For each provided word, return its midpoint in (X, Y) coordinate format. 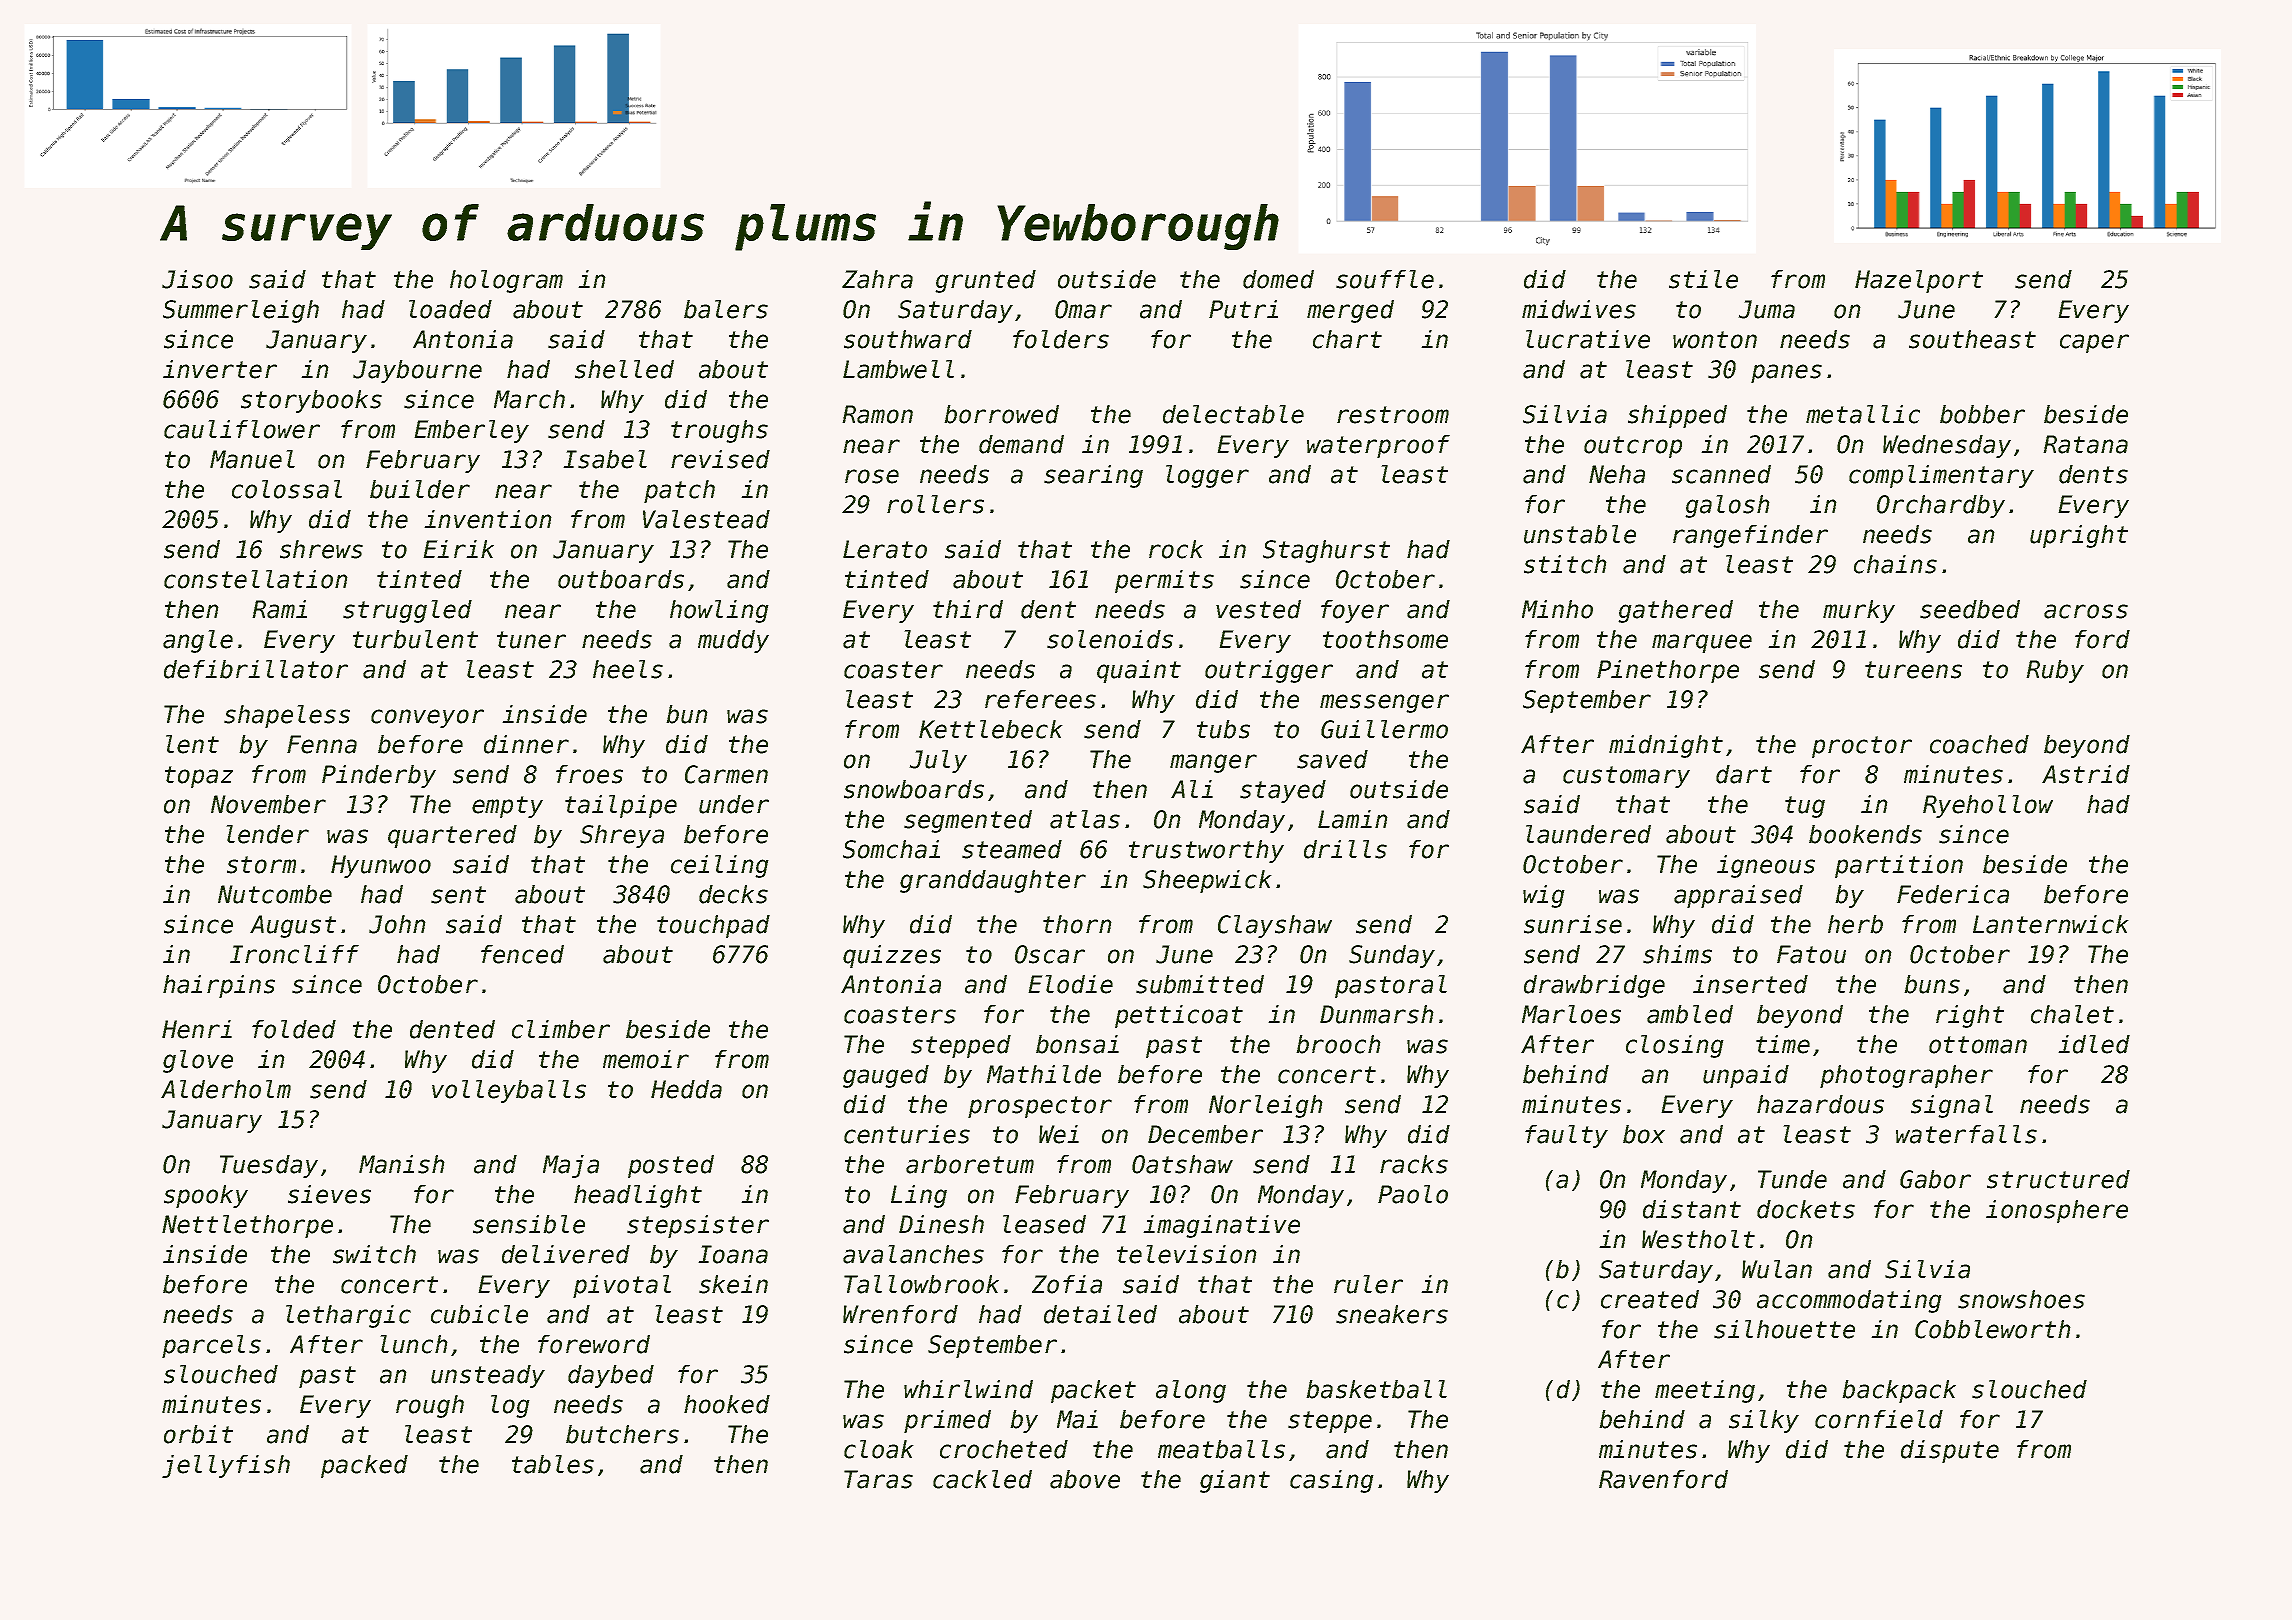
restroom (1393, 415)
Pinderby (379, 776)
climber (561, 1029)
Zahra (877, 279)
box (1644, 1134)
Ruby (2055, 671)
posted (671, 1166)
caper (2094, 343)
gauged (886, 1076)
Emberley (472, 431)
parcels (211, 1346)
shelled (624, 369)
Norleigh (1265, 1106)
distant (1692, 1209)
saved (1332, 759)
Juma (1767, 309)
